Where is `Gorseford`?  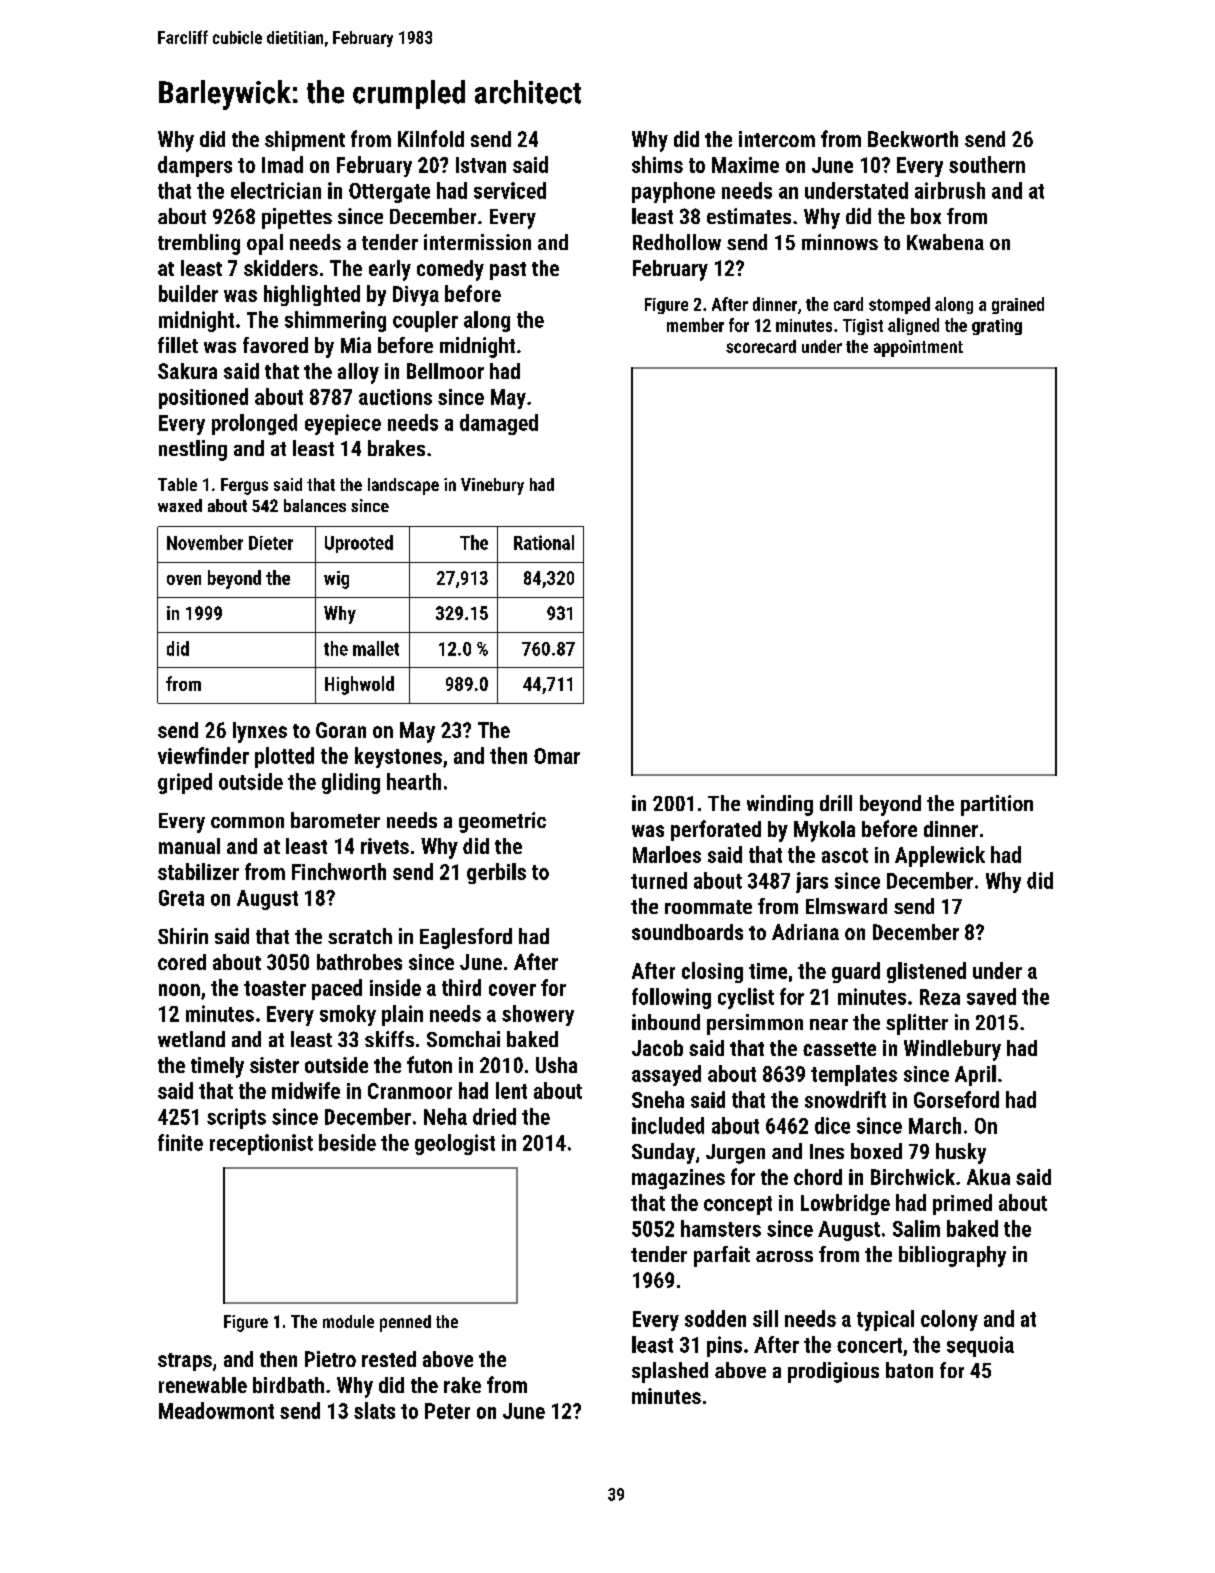 Gorseford is located at coordinates (956, 1099).
